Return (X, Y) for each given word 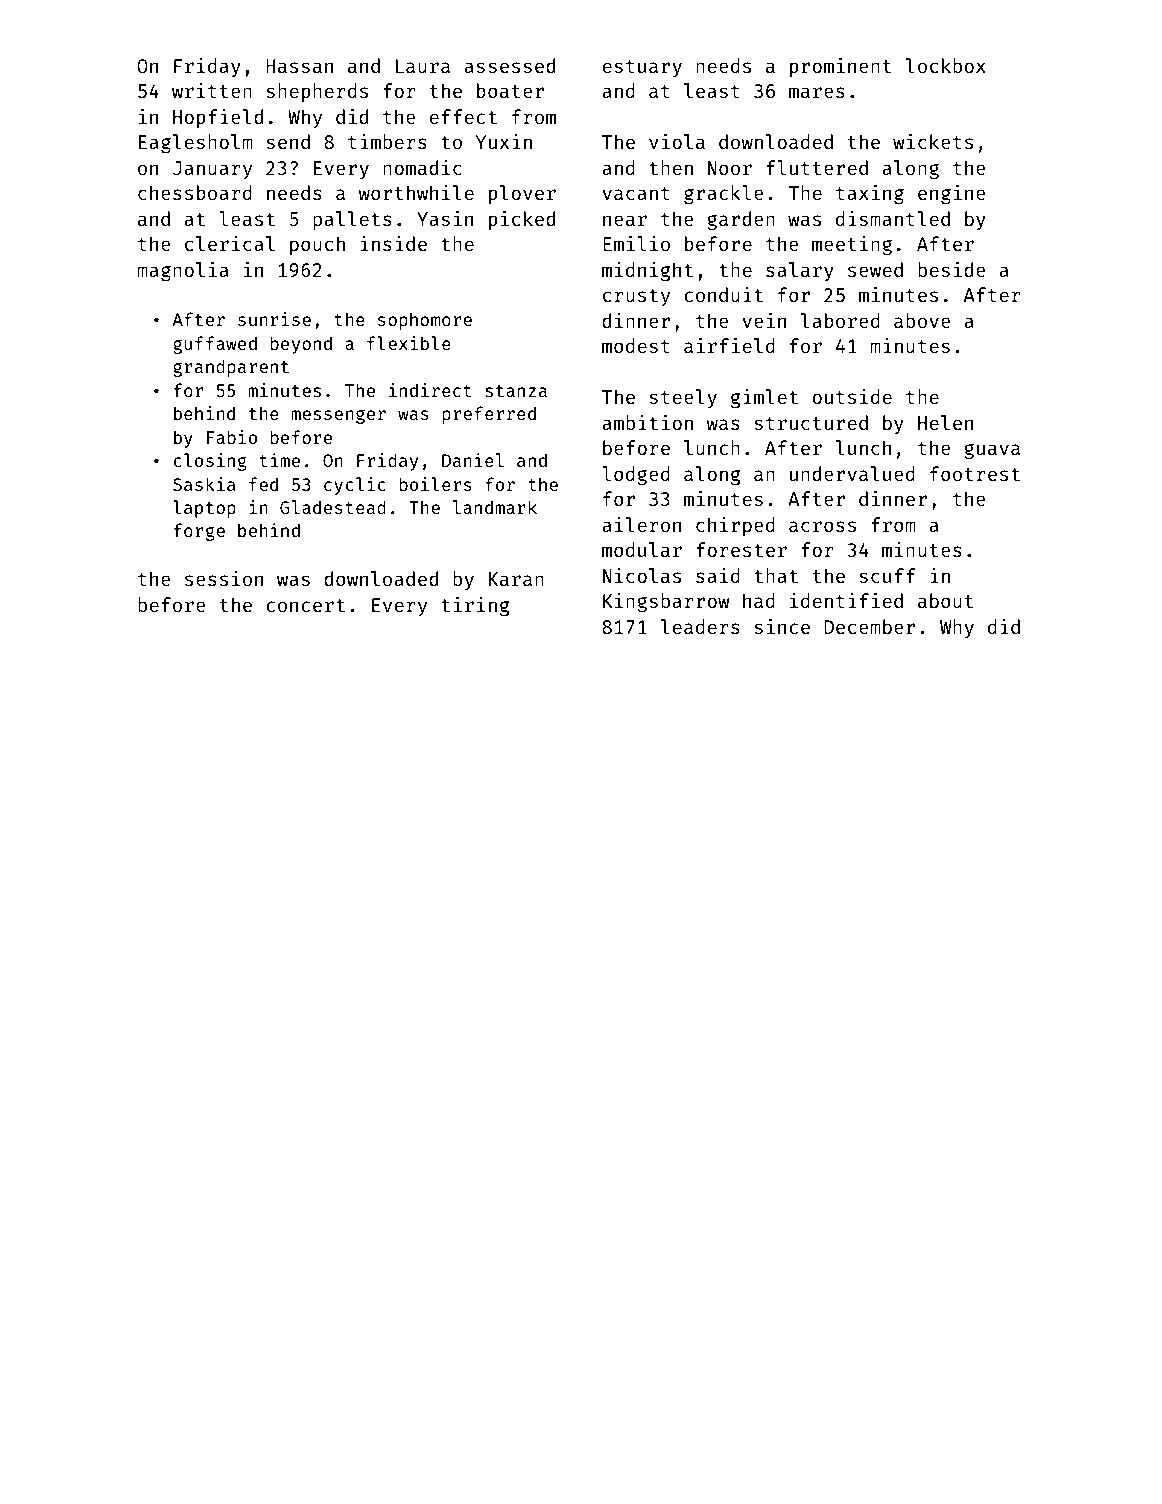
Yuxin (503, 141)
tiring (475, 607)
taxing (870, 195)
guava (992, 452)
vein (764, 320)
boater (510, 90)
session (224, 578)
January (212, 170)
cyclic (355, 486)
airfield (729, 345)
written (212, 90)
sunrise (274, 319)
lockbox (946, 65)
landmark (495, 507)
